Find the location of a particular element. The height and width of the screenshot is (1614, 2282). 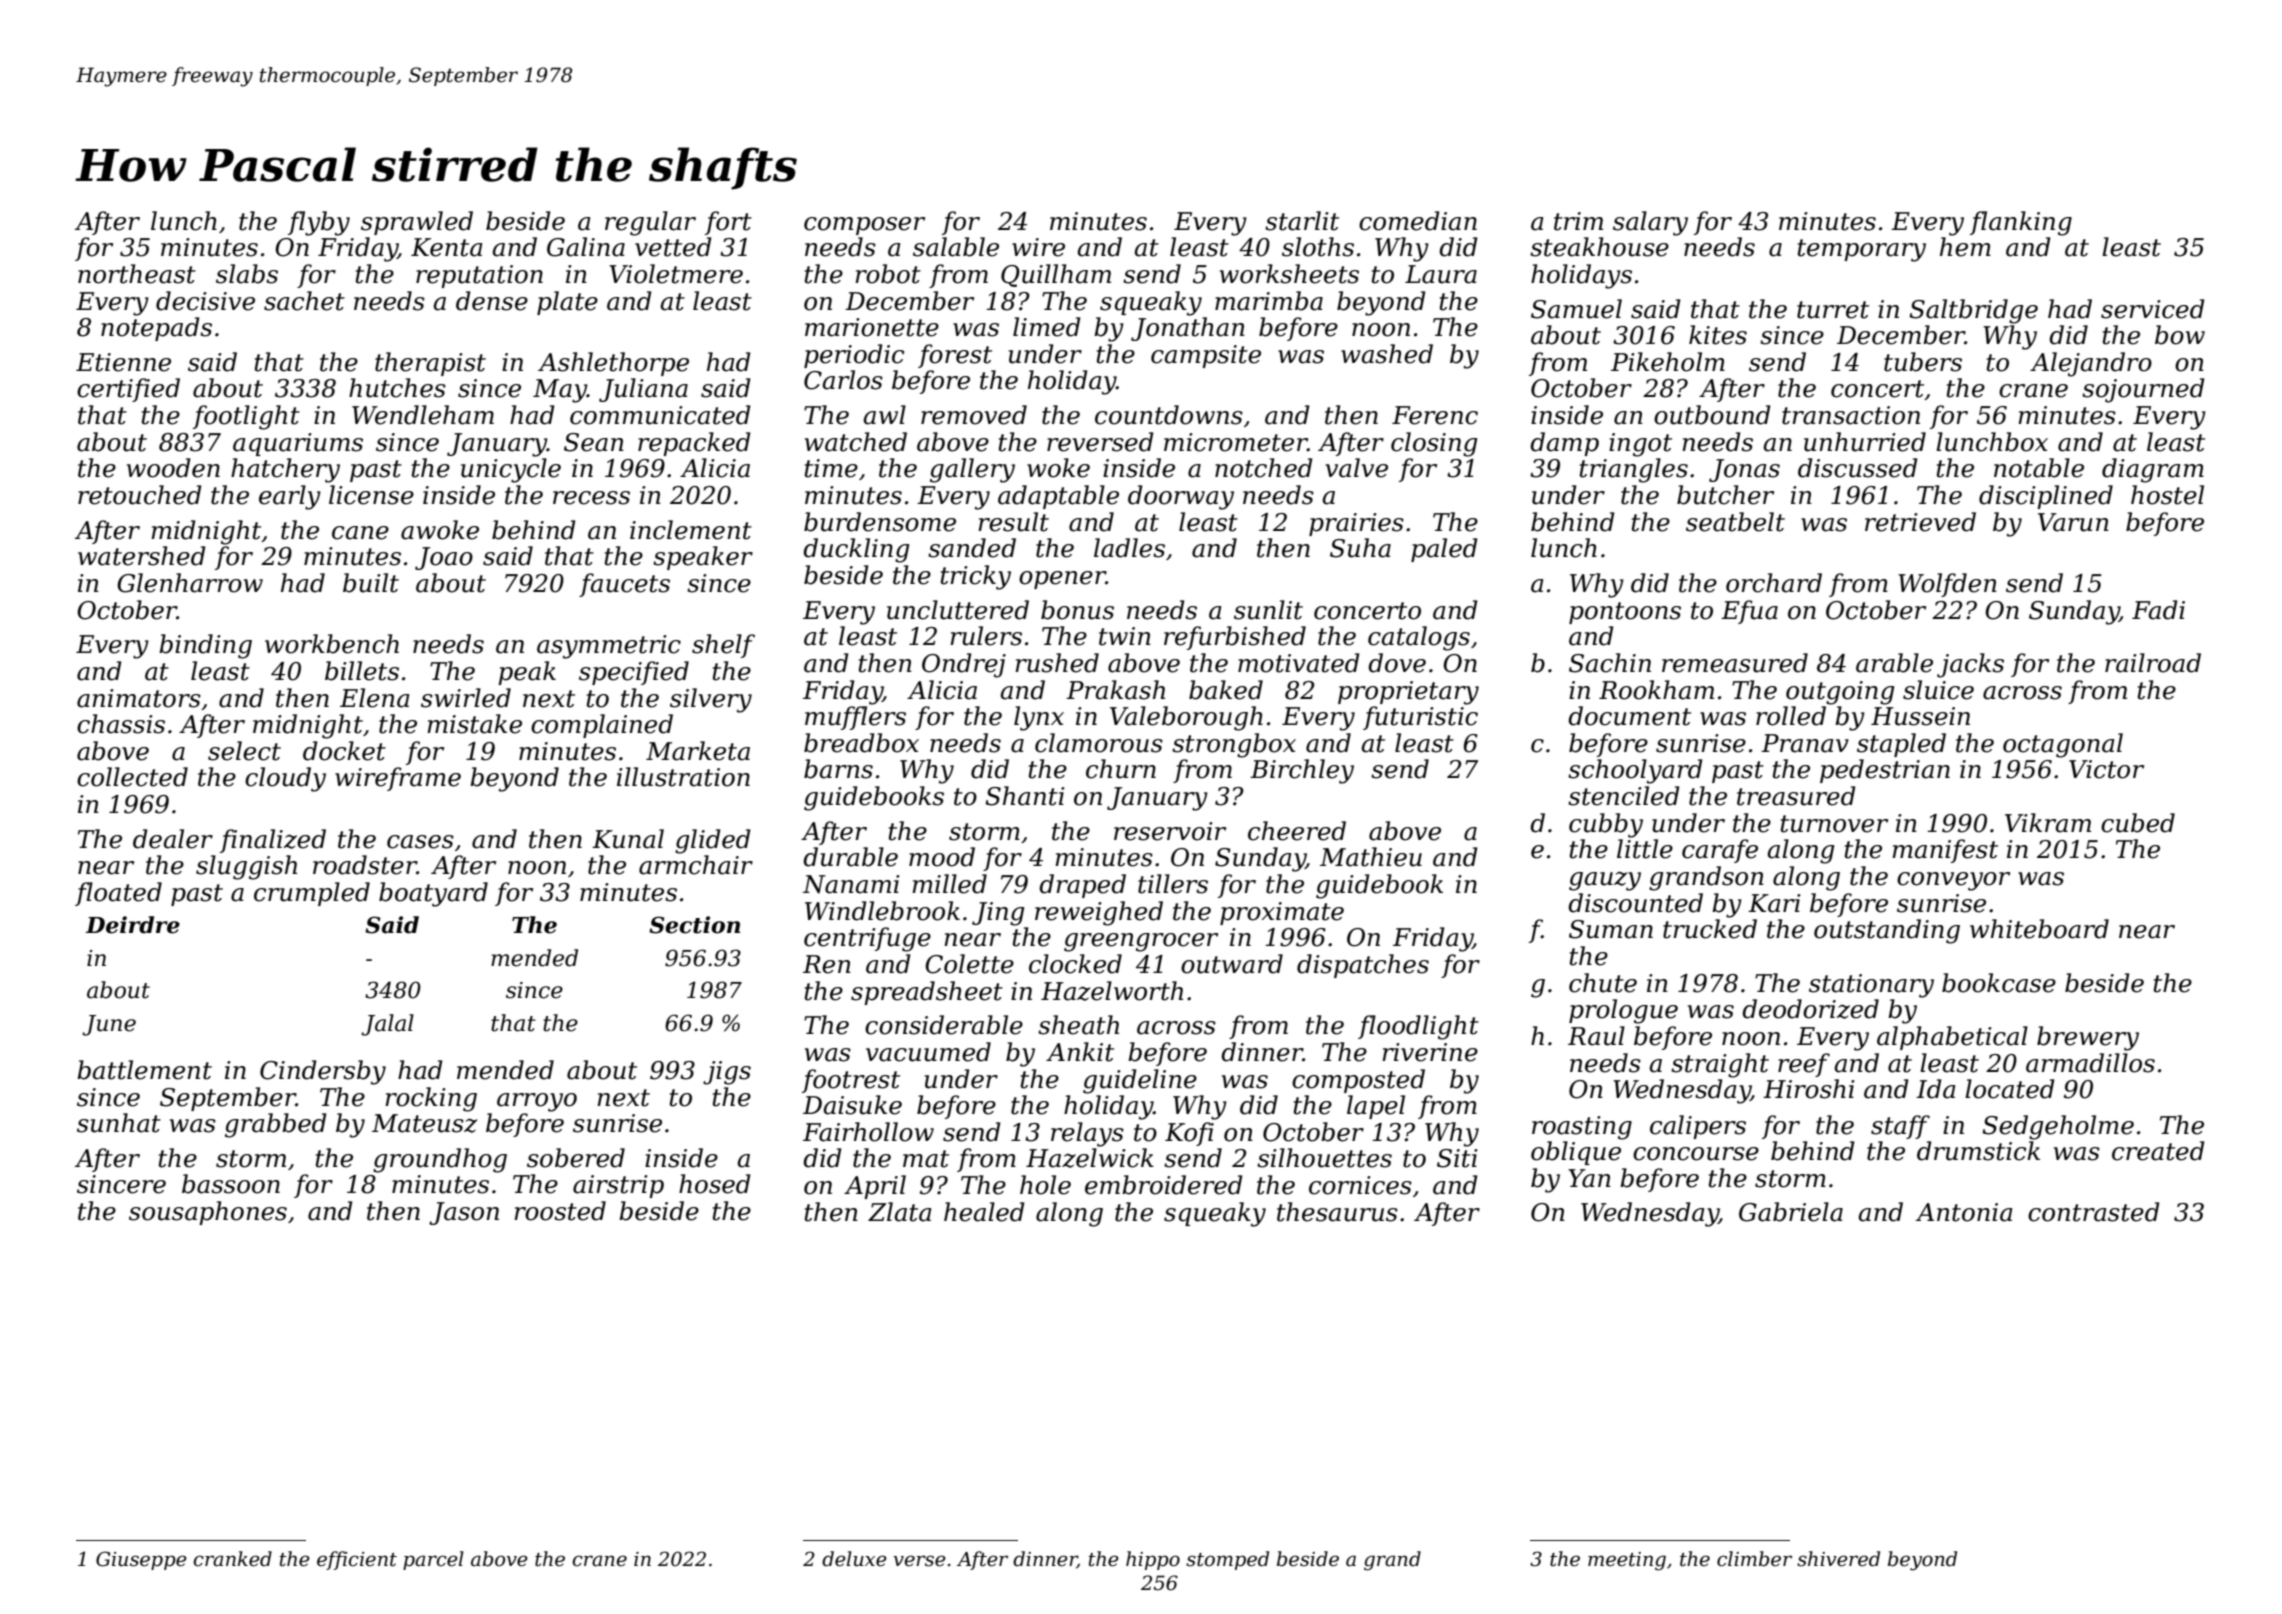

Mathieu is located at coordinates (1371, 857).
